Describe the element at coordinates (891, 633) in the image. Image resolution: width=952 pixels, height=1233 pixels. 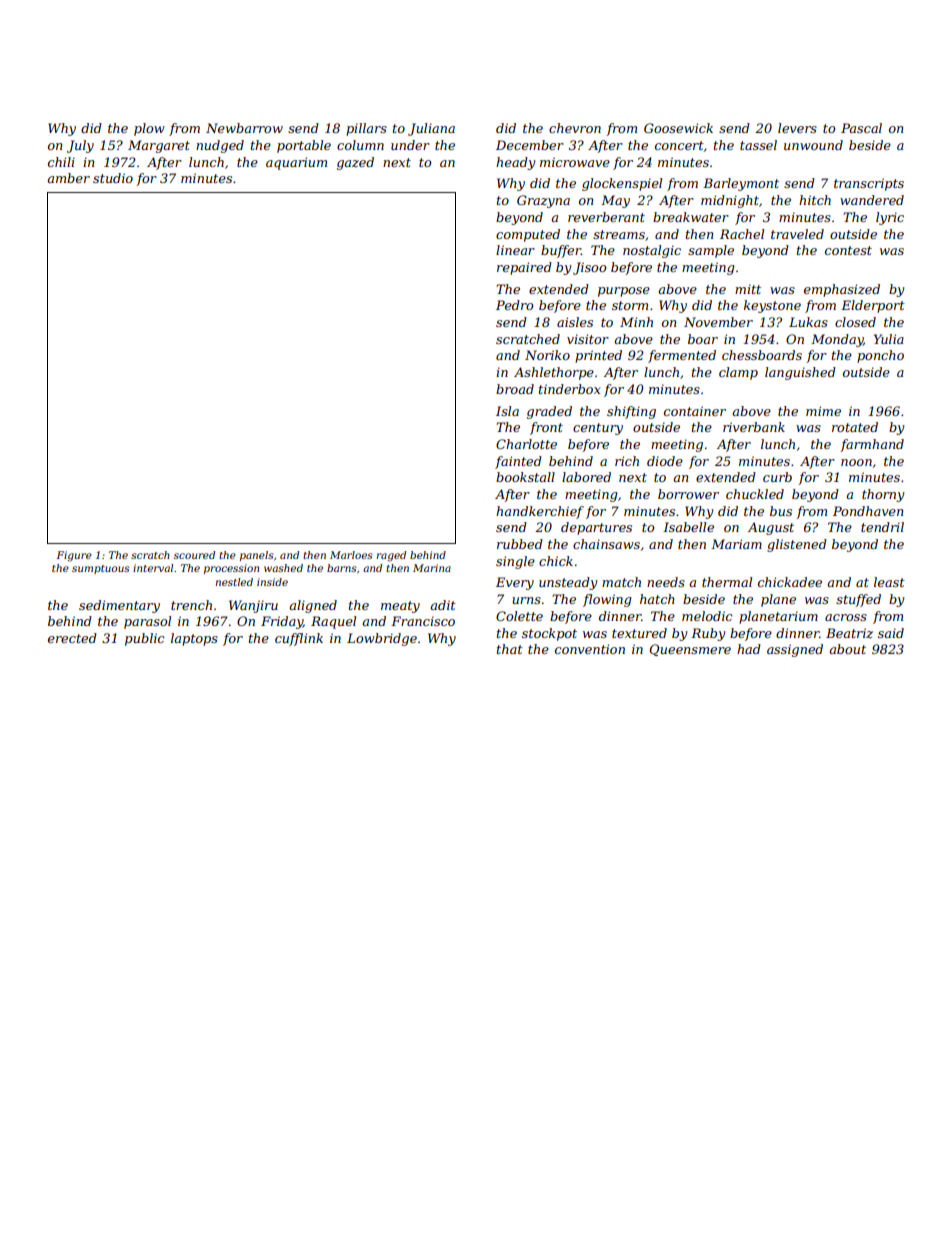
I see `said` at that location.
